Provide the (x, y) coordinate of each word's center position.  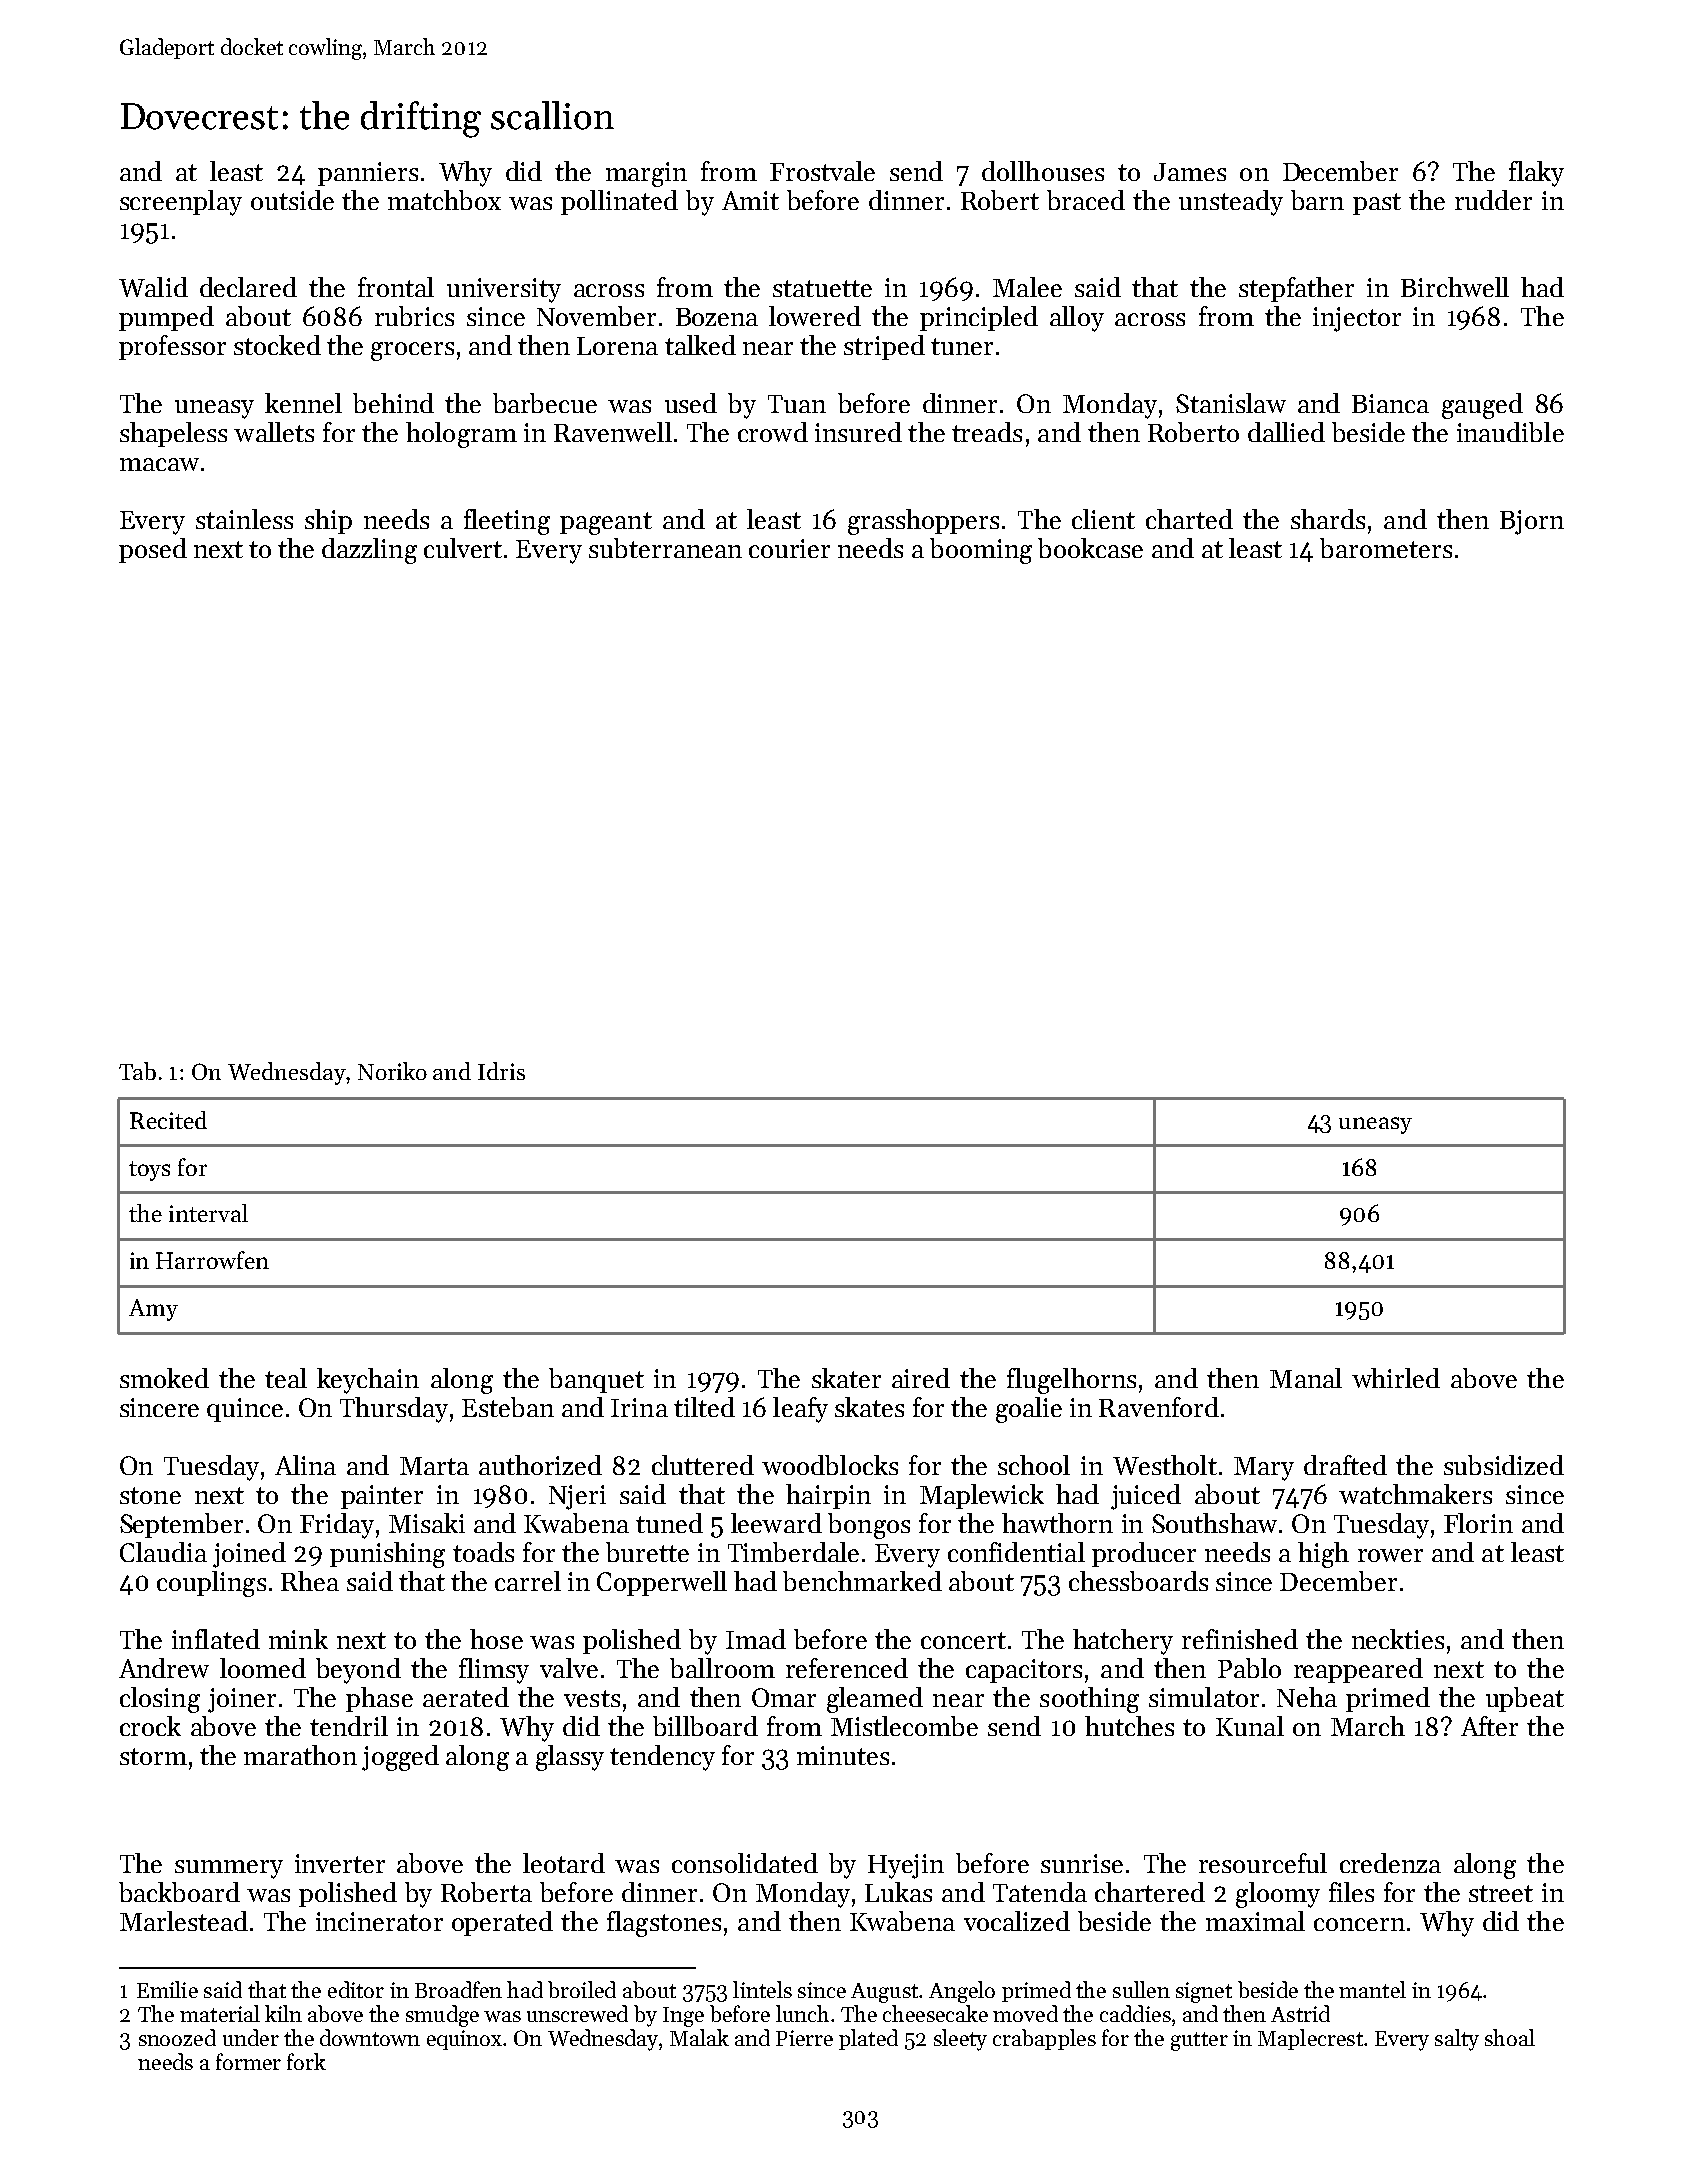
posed (153, 550)
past (1377, 204)
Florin (1478, 1523)
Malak (699, 2037)
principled (979, 318)
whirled (1396, 1378)
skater (846, 1378)
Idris (501, 1071)
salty (1457, 2040)
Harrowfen (212, 1260)
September (181, 1525)
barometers (1386, 548)
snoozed (177, 2037)
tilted (704, 1407)
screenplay (181, 203)
